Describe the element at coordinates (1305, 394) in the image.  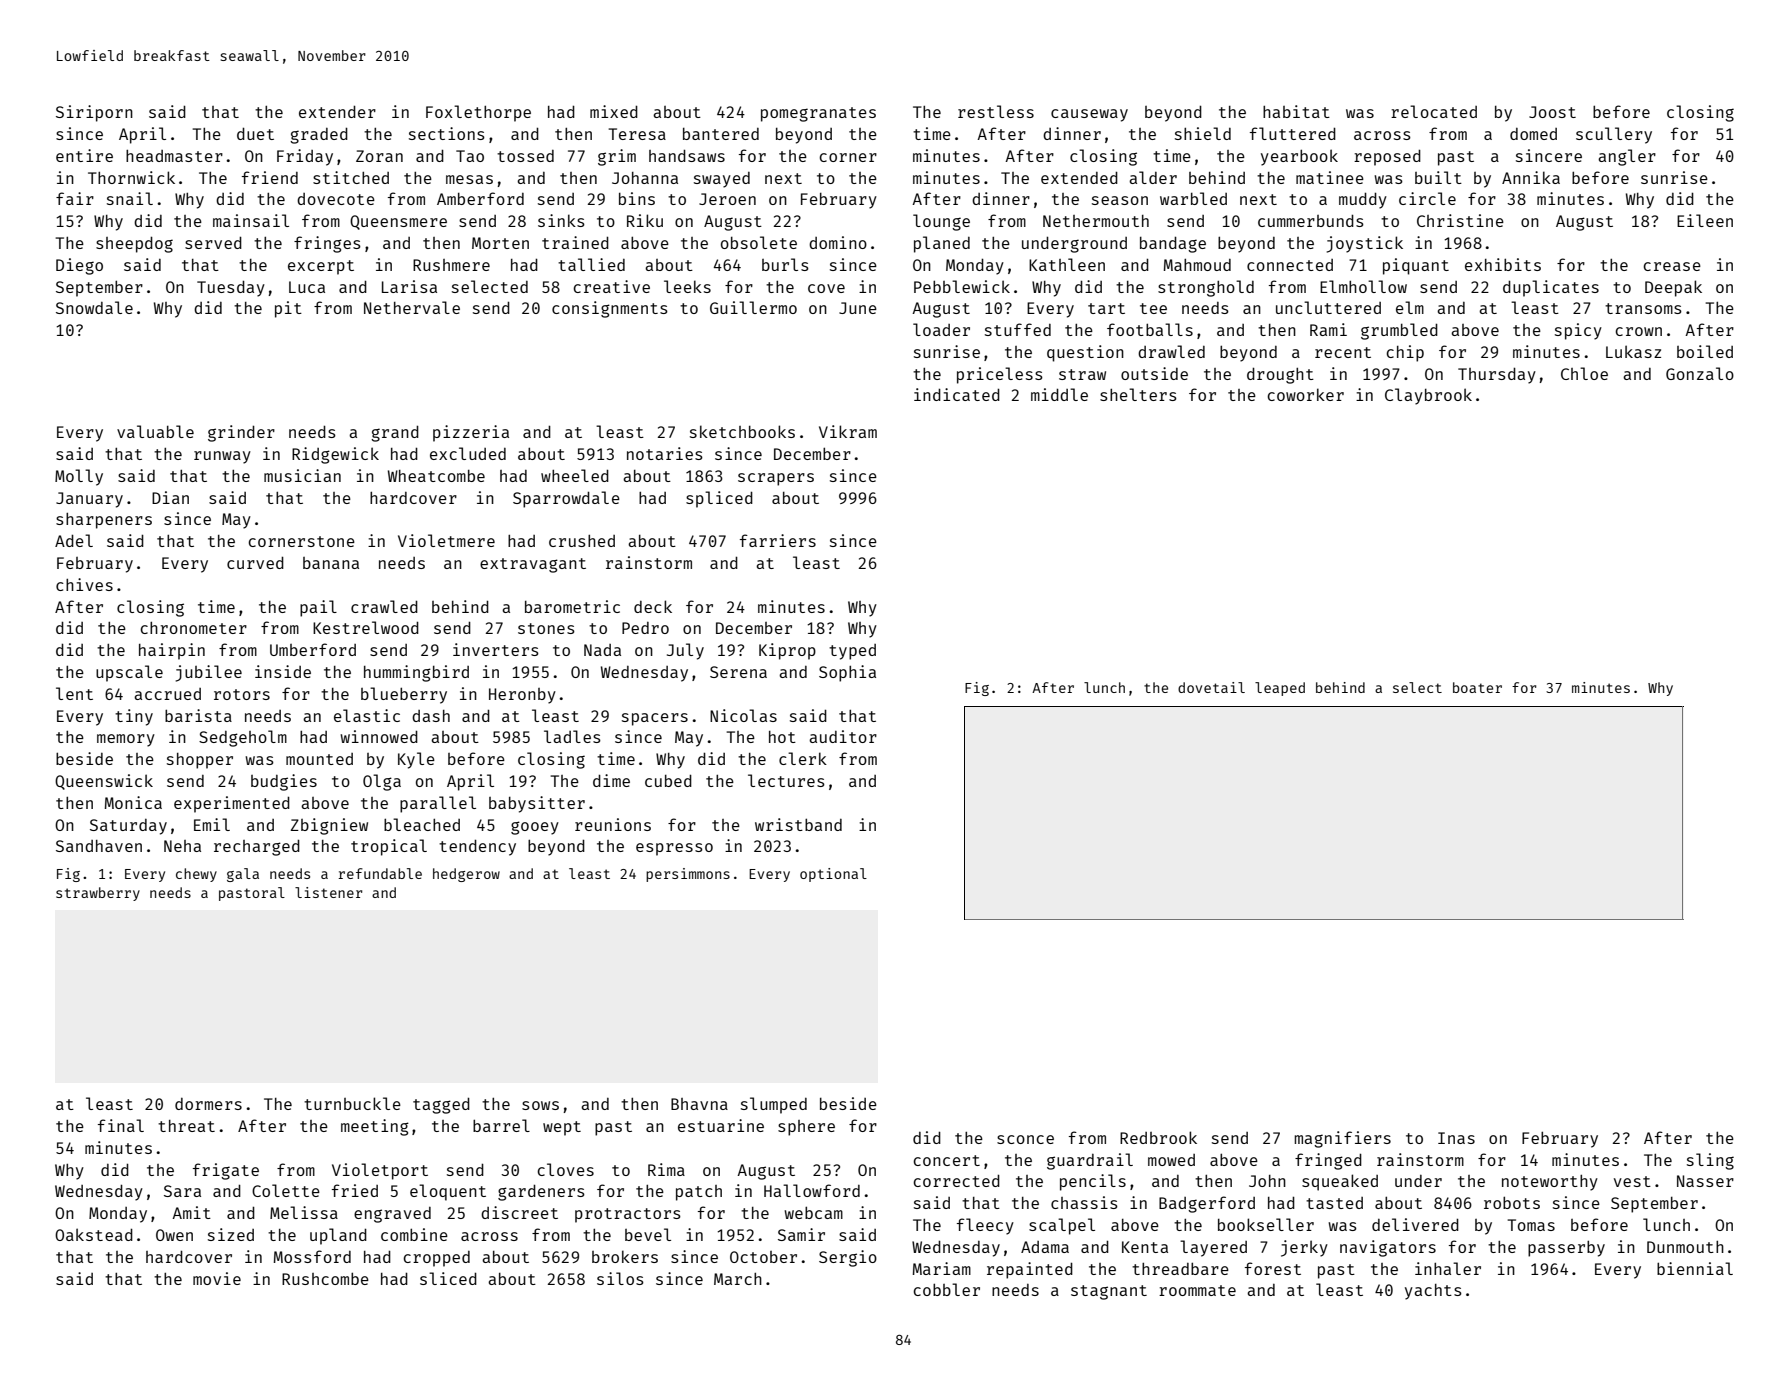
I see `coworker` at that location.
